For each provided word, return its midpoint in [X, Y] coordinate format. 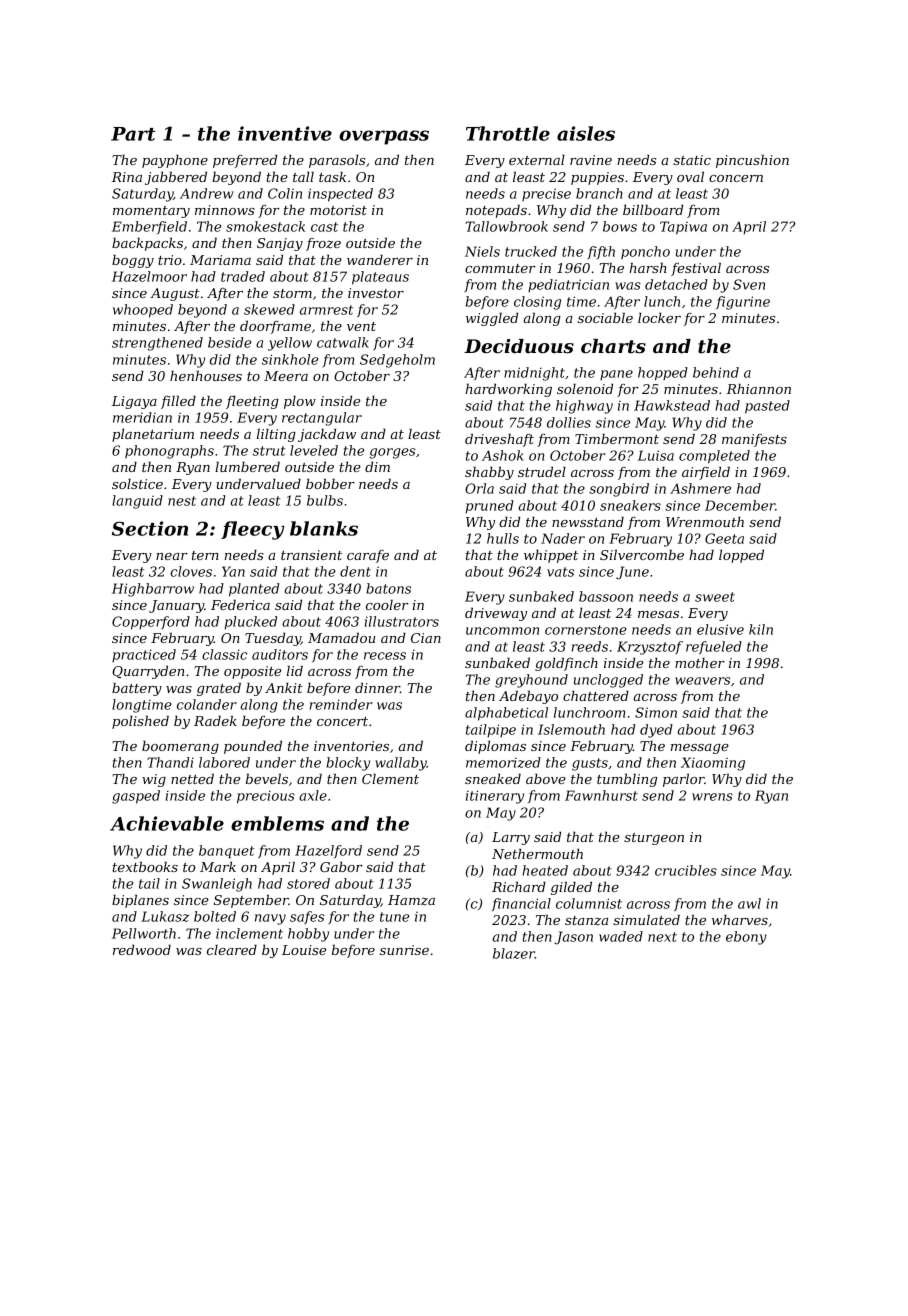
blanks [324, 528]
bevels [267, 778]
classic [224, 654]
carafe [368, 556]
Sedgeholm [397, 361]
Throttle [508, 133]
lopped [741, 556]
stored [308, 883]
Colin [285, 193]
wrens [712, 797]
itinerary [495, 797]
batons [388, 588]
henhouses [206, 375]
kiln [761, 629]
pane [616, 375]
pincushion [752, 161]
